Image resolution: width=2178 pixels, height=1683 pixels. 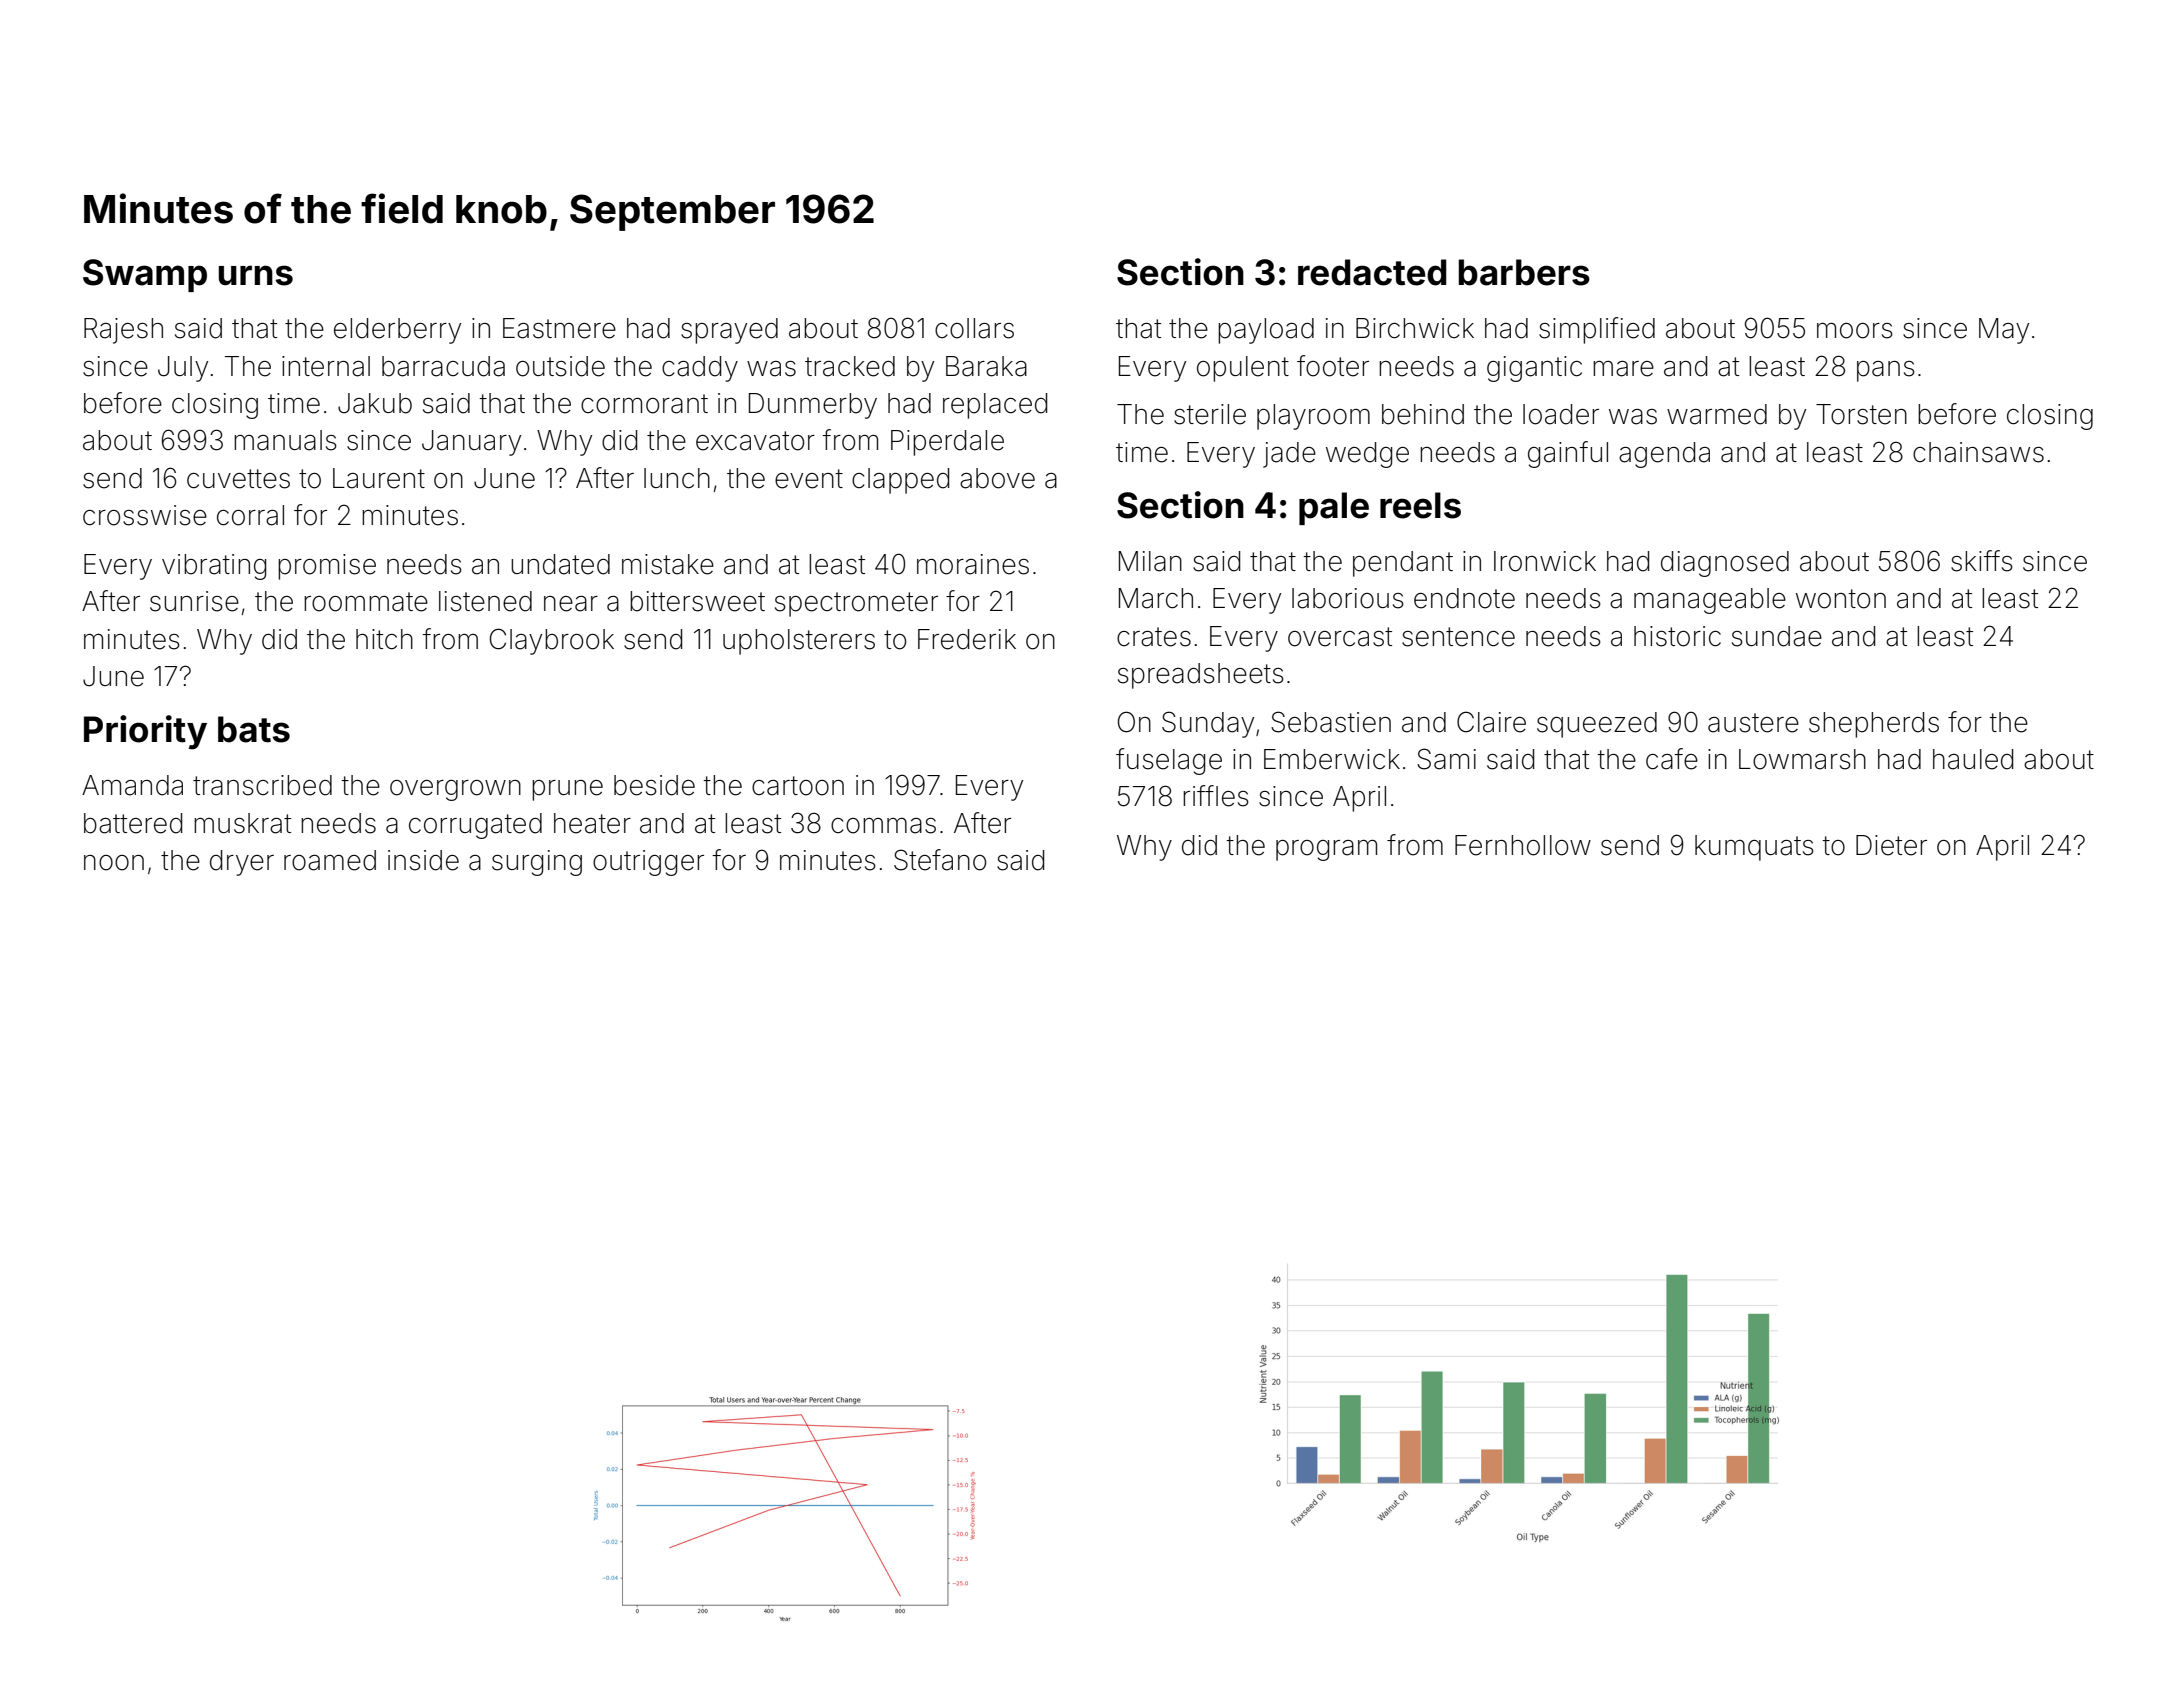 What do you see at coordinates (1423, 414) in the screenshot?
I see `behind` at bounding box center [1423, 414].
